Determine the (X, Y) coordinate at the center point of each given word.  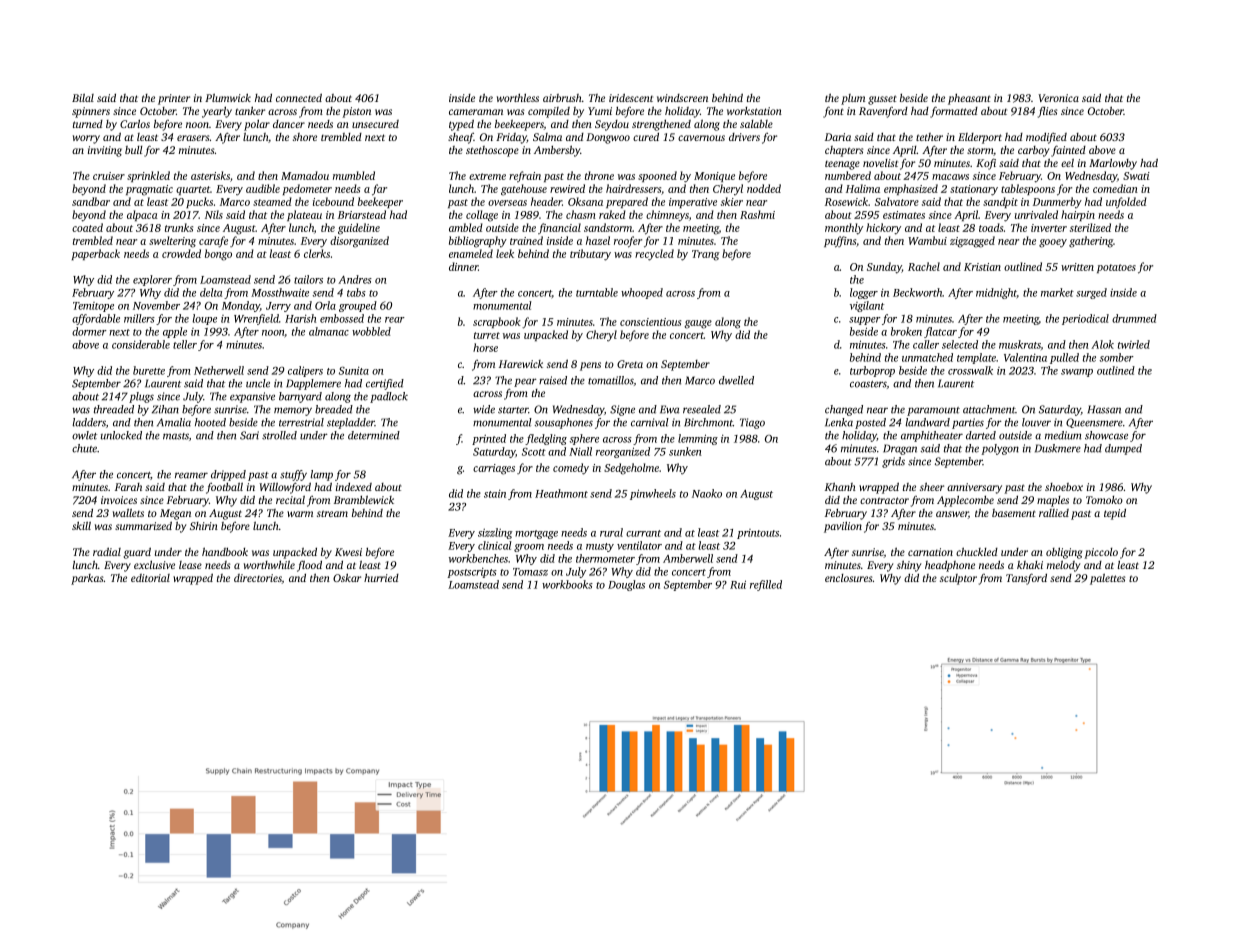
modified (1046, 138)
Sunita (354, 371)
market (1057, 292)
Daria (838, 137)
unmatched (927, 357)
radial (107, 551)
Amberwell (688, 558)
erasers (193, 138)
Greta (630, 364)
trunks (179, 227)
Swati (1136, 176)
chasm (581, 214)
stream (332, 513)
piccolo (1101, 553)
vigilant (867, 306)
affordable (96, 319)
